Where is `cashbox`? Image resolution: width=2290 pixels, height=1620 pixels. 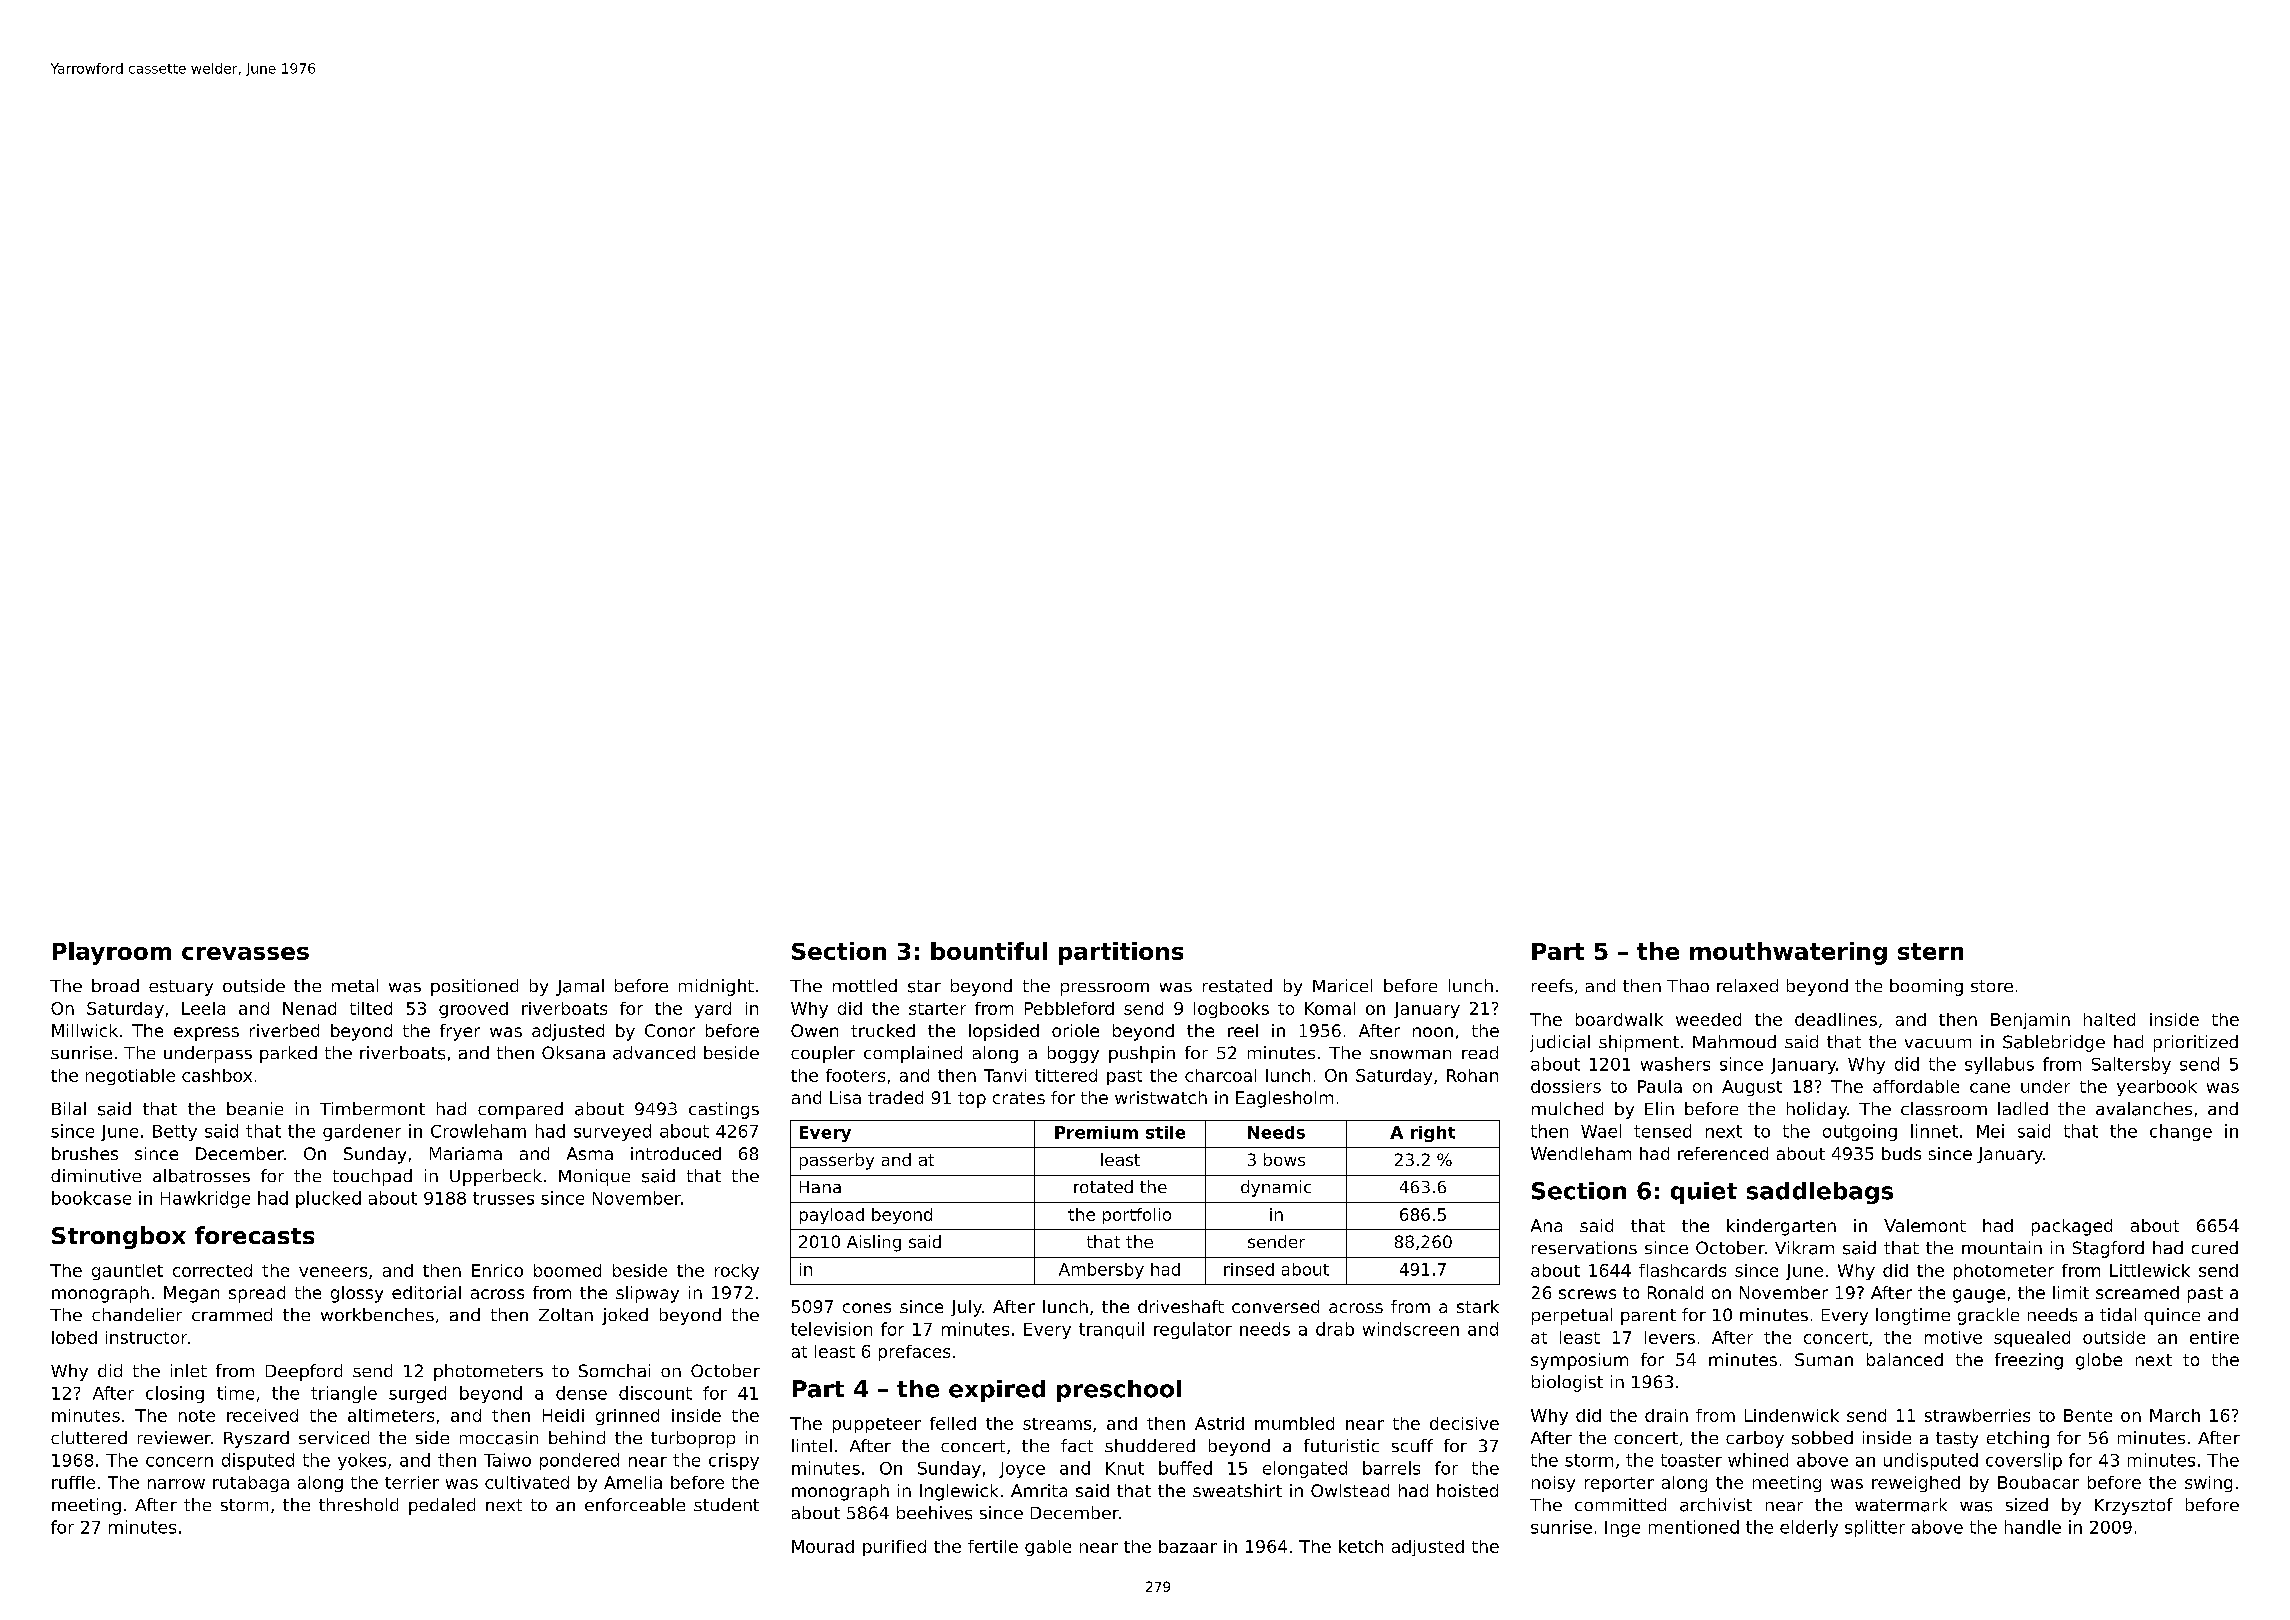
cashbox is located at coordinates (217, 1075).
